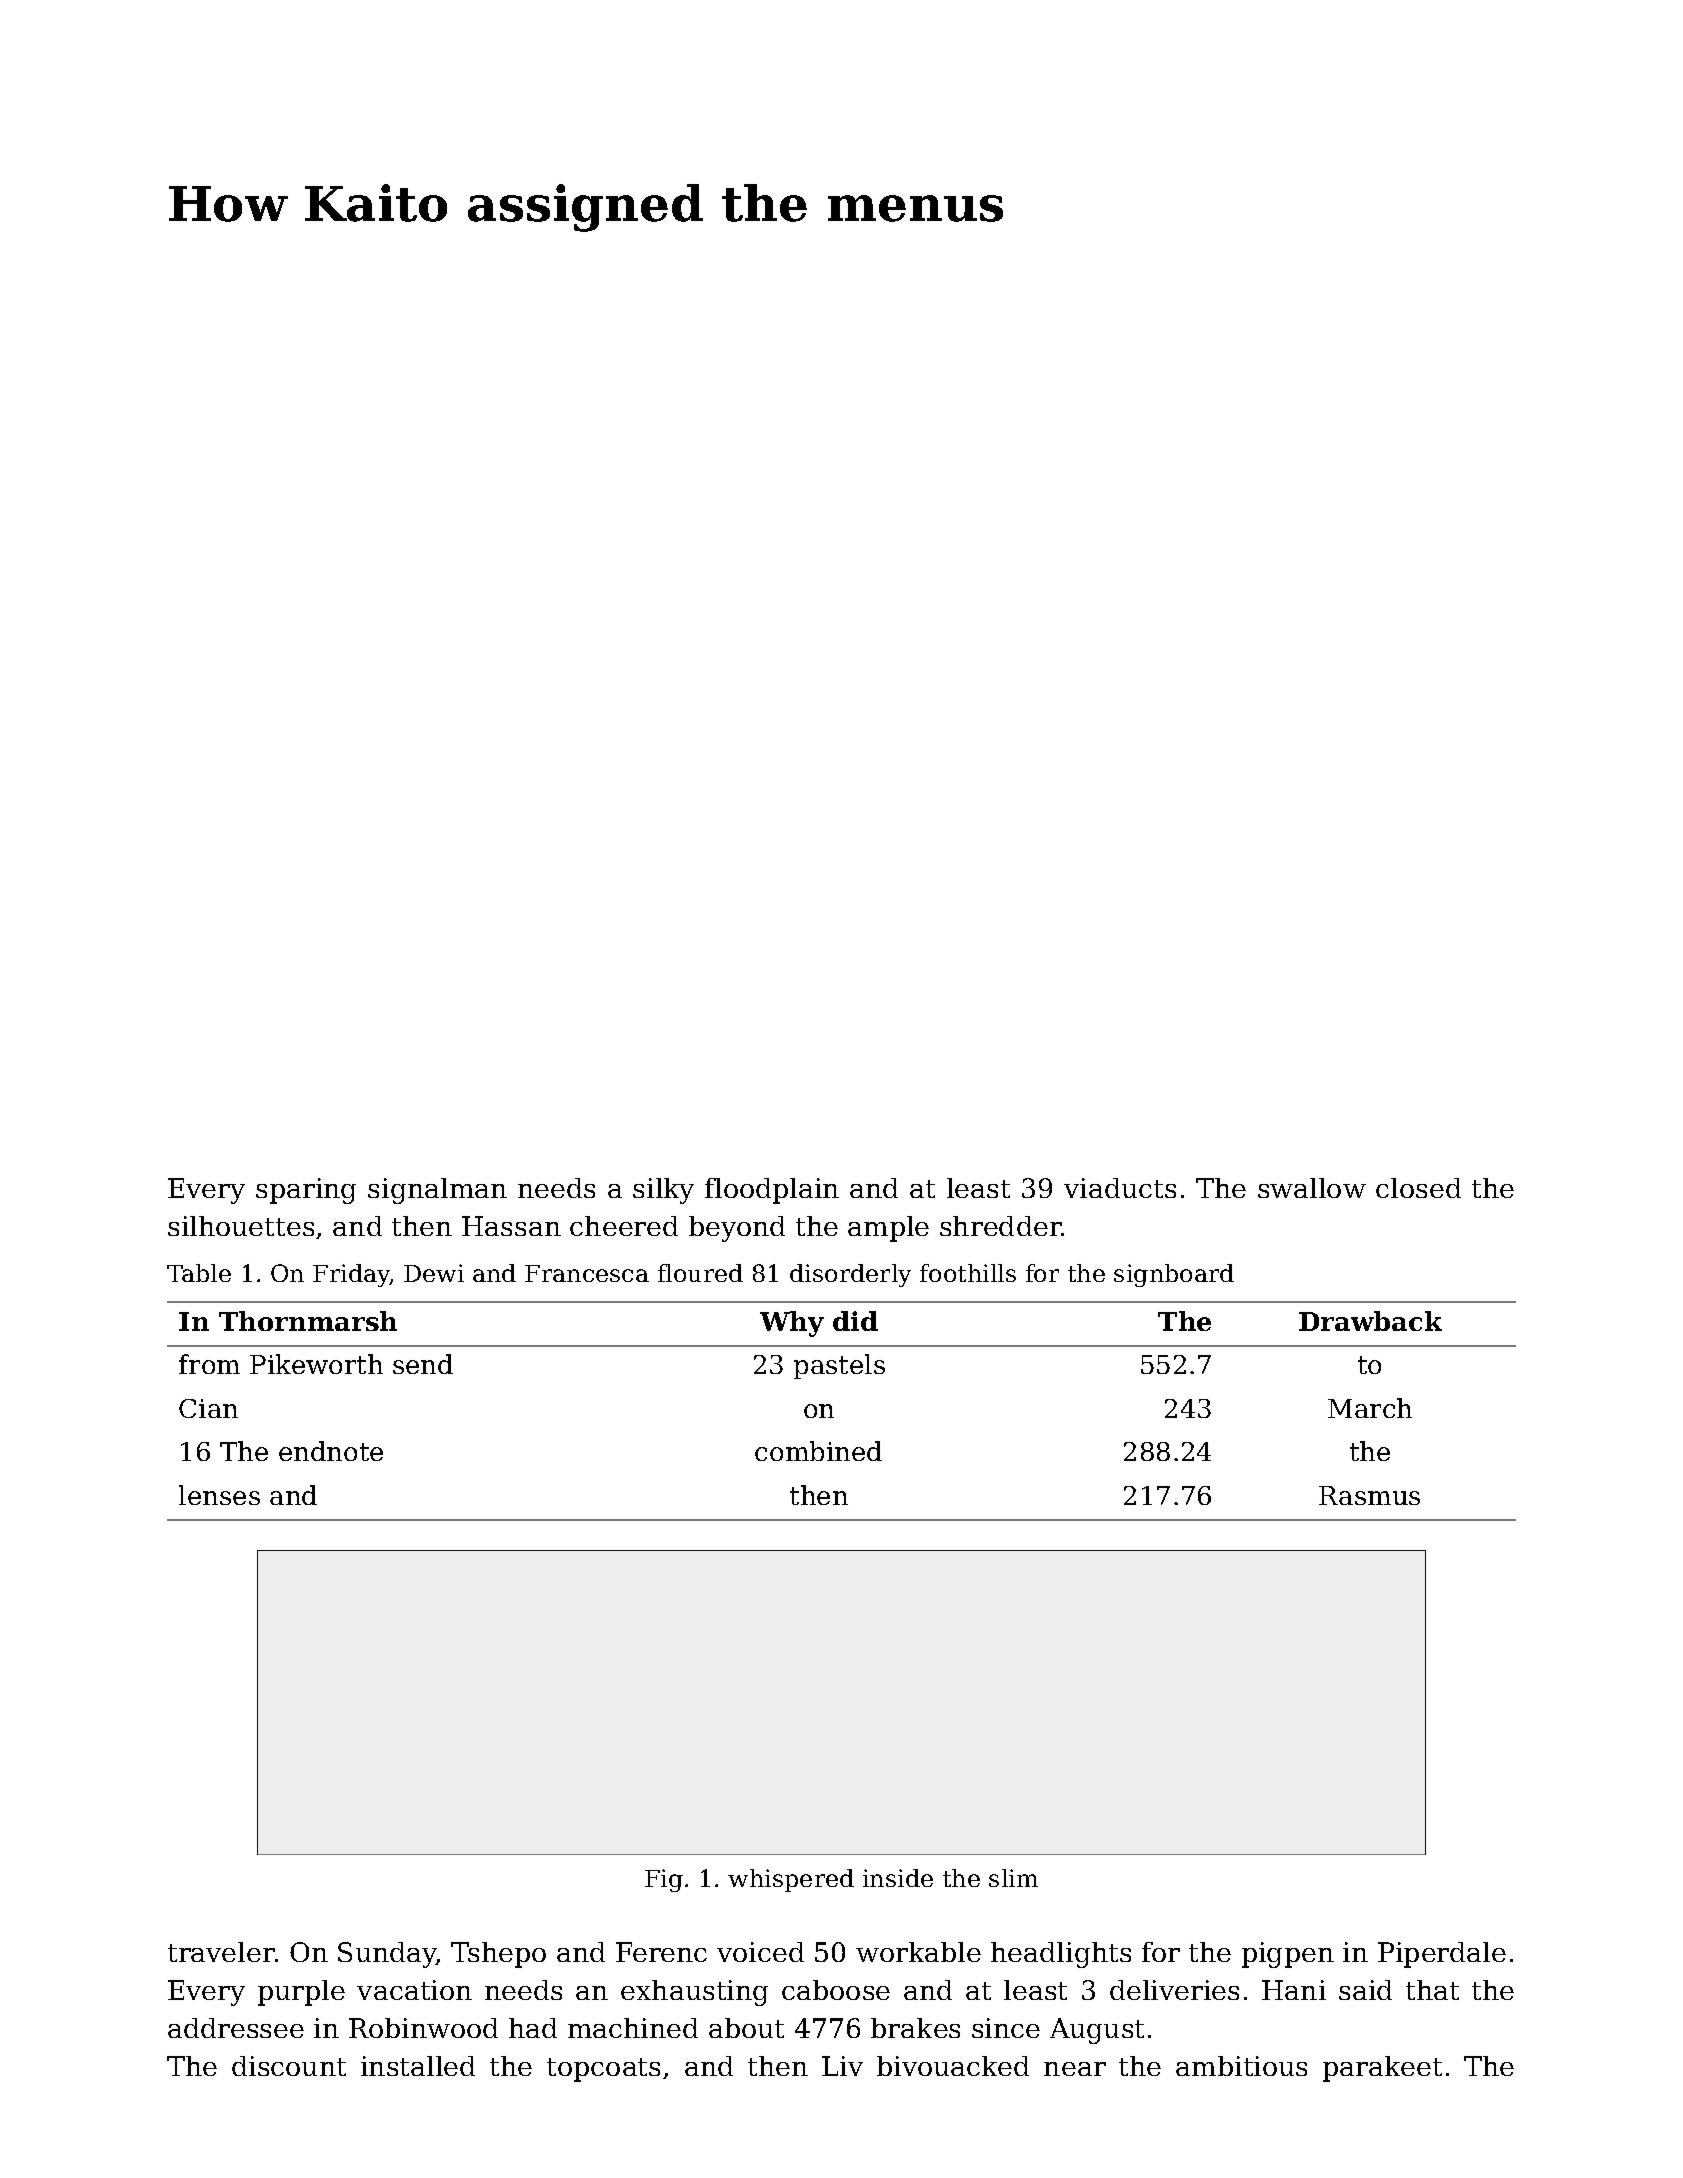 This document has width=1683, height=2178. What do you see at coordinates (661, 1952) in the document?
I see `Ferenc` at bounding box center [661, 1952].
